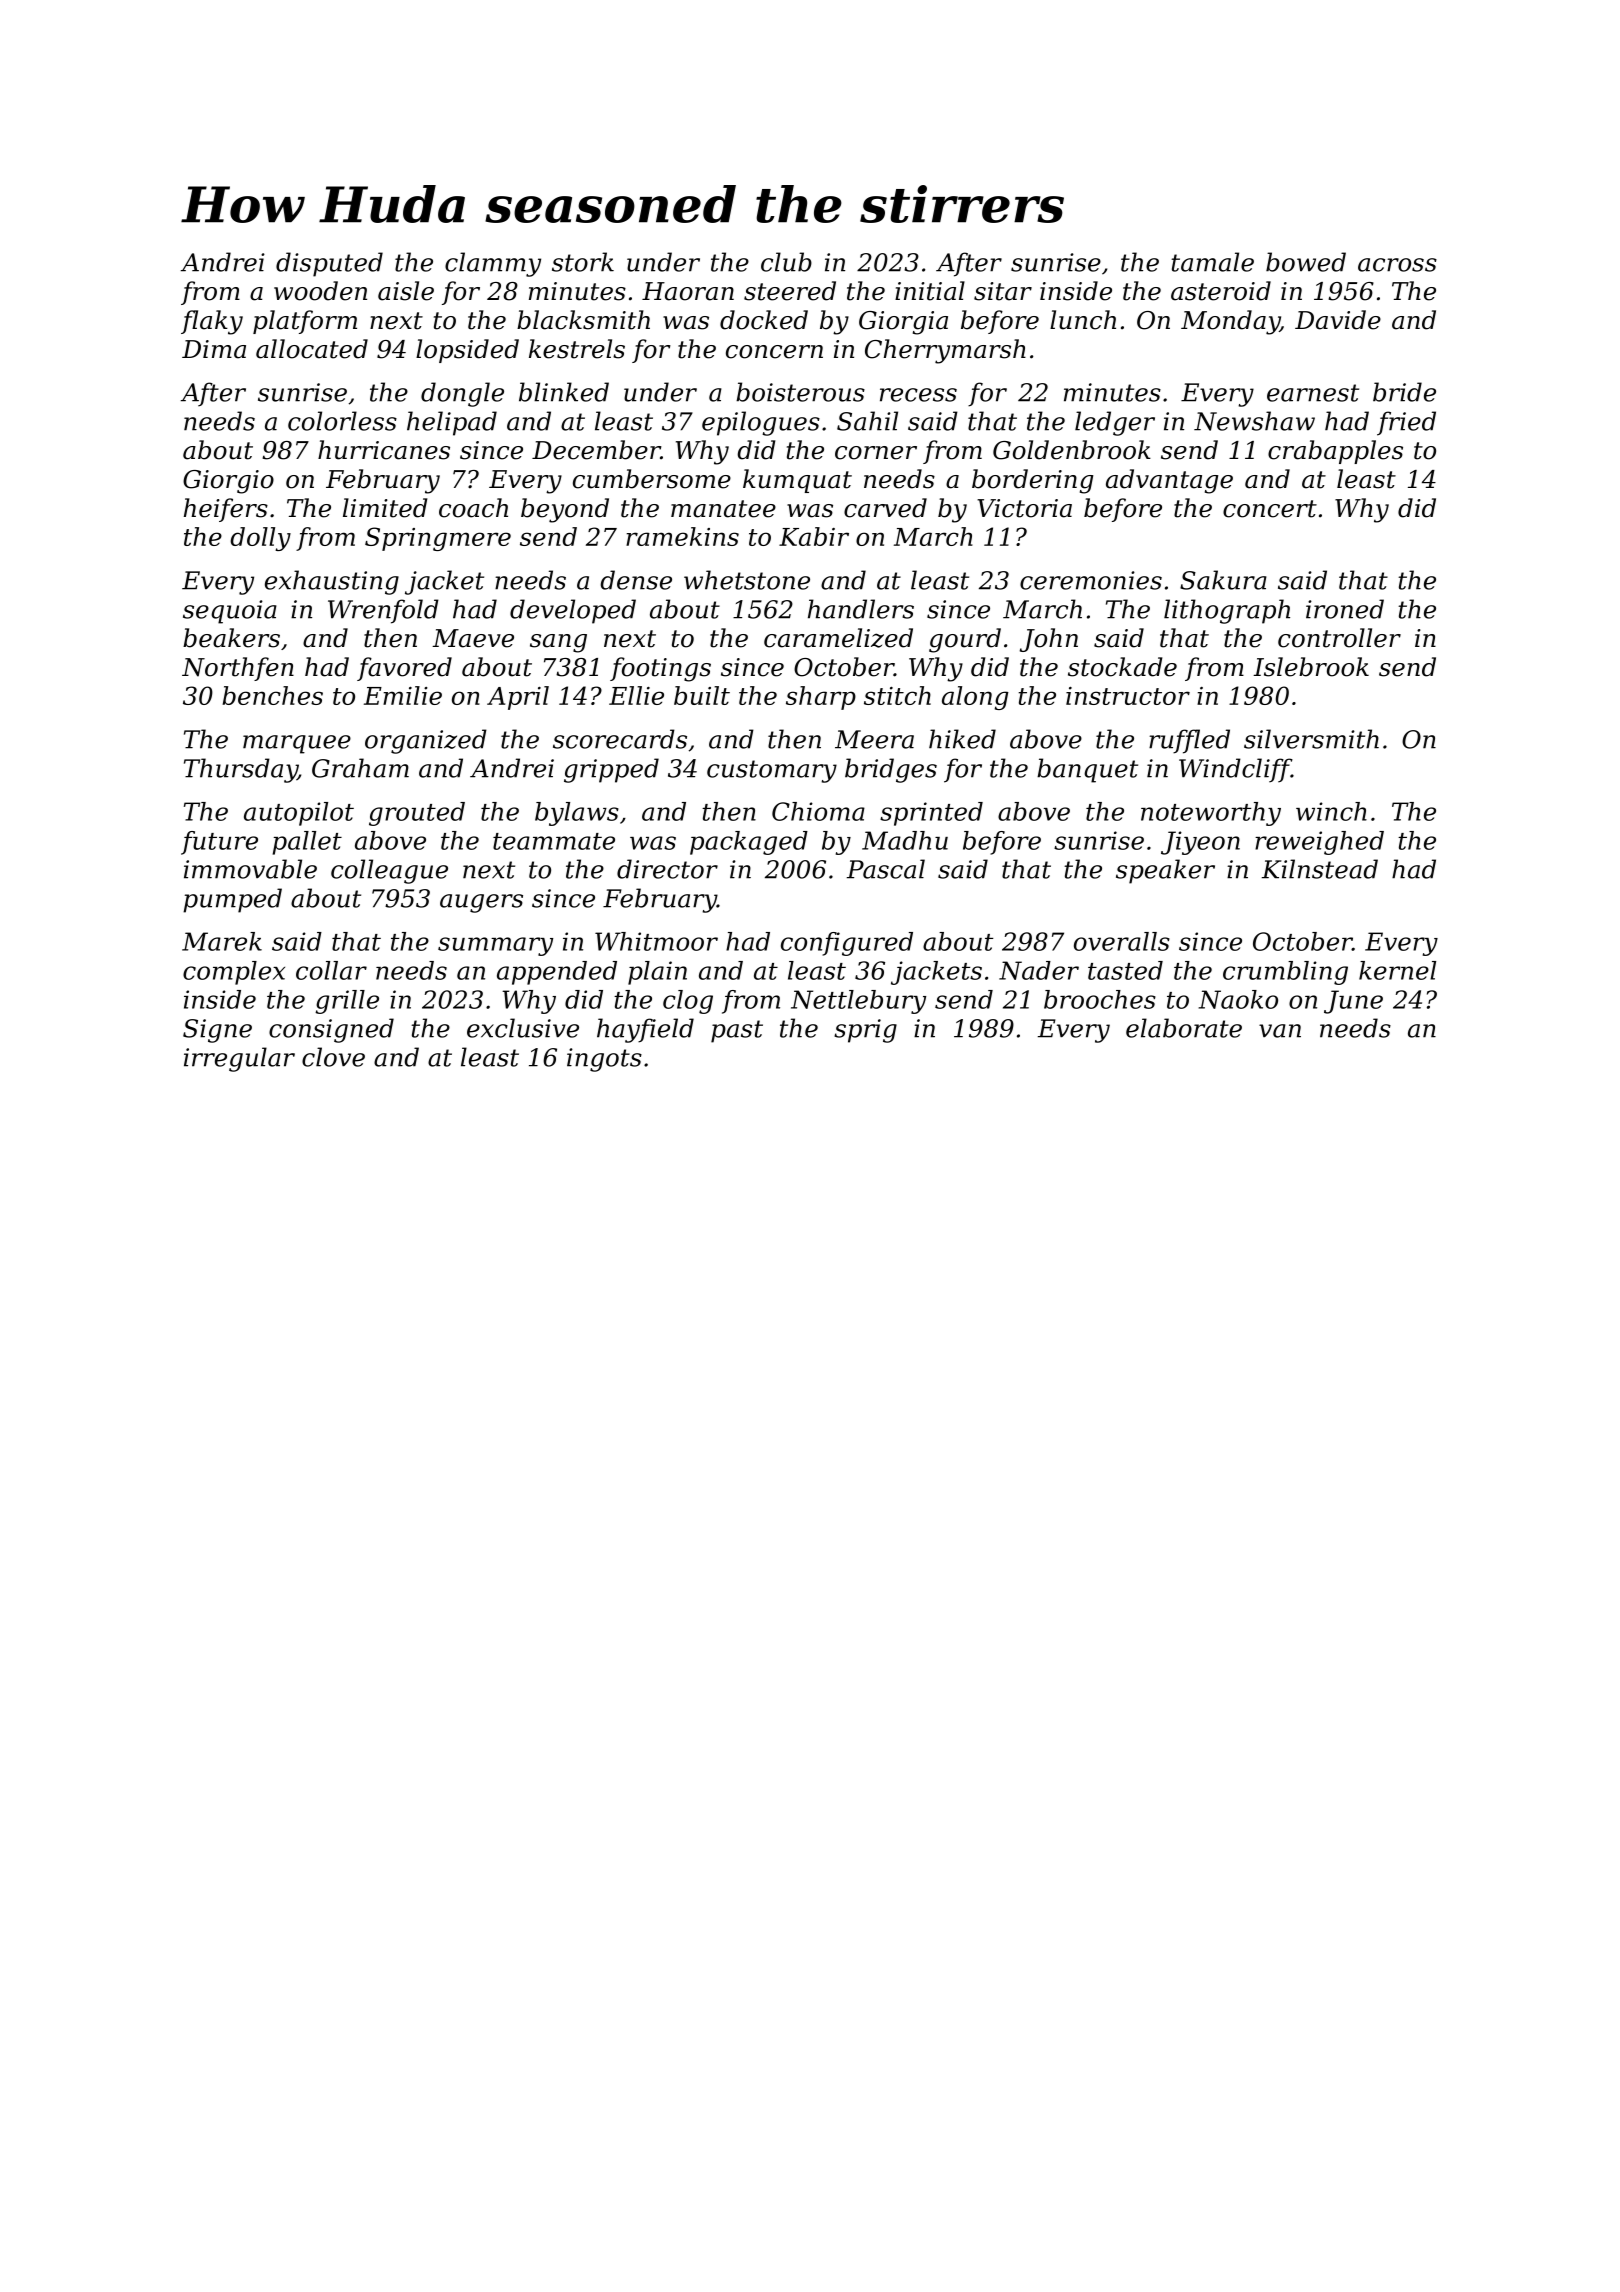 Image resolution: width=1620 pixels, height=2292 pixels. Describe the element at coordinates (786, 262) in the screenshot. I see `club` at that location.
